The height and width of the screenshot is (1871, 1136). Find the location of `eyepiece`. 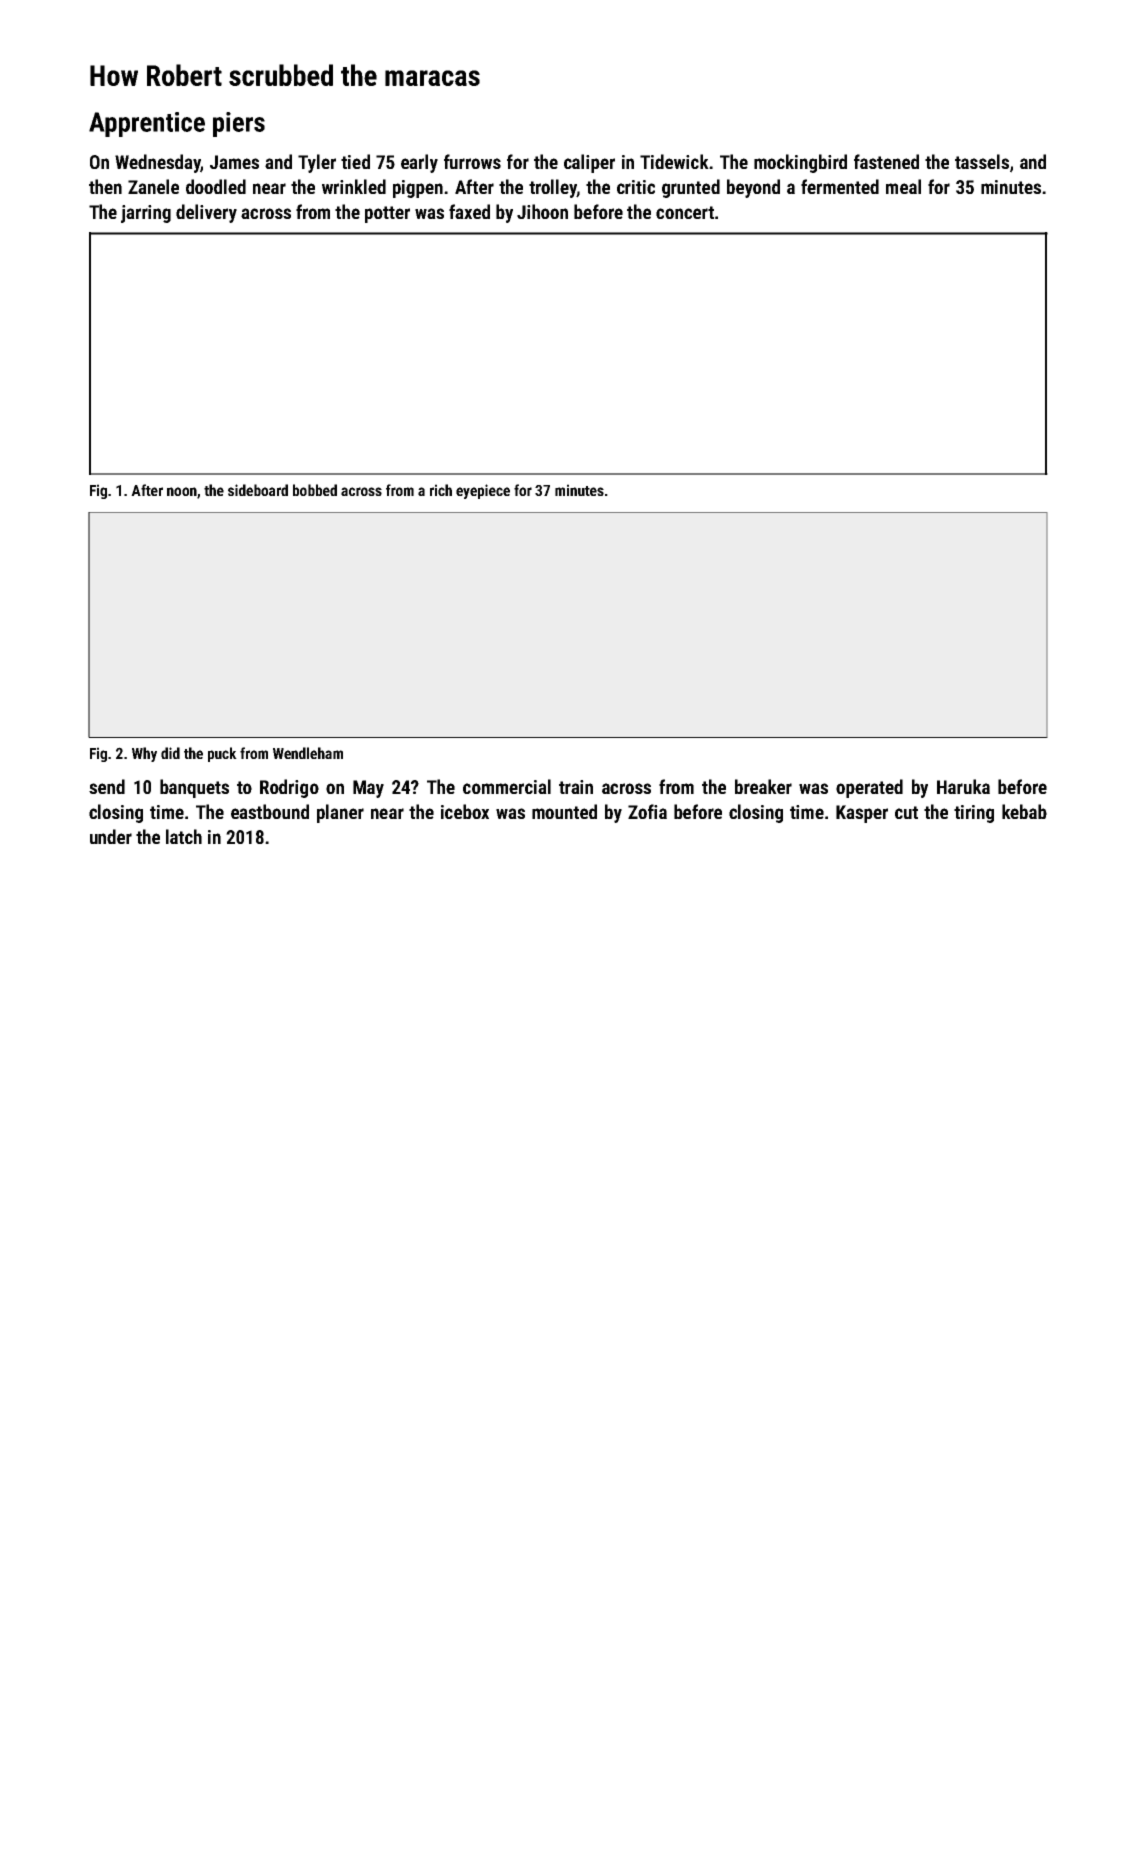

eyepiece is located at coordinates (483, 491).
